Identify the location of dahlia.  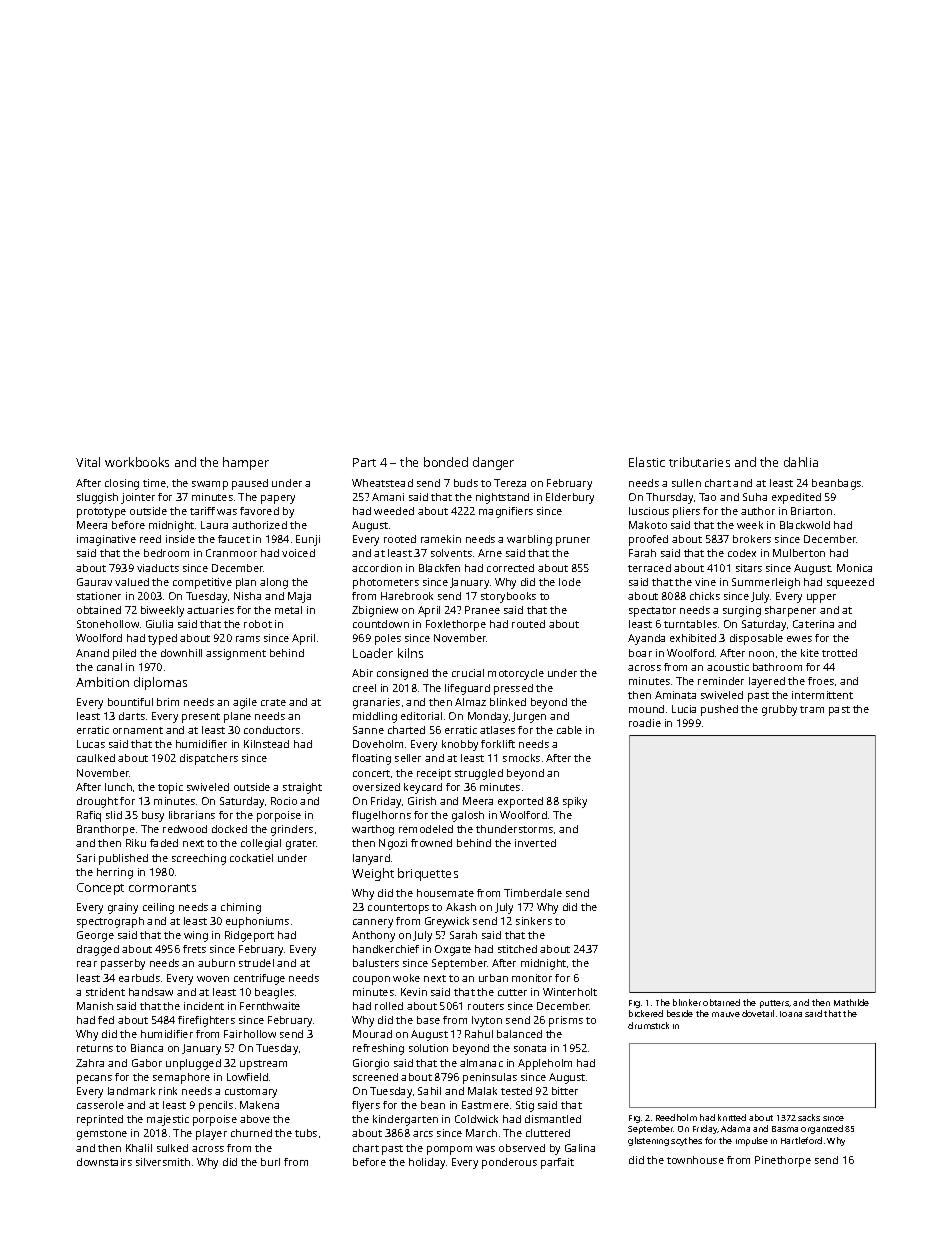
(801, 462).
